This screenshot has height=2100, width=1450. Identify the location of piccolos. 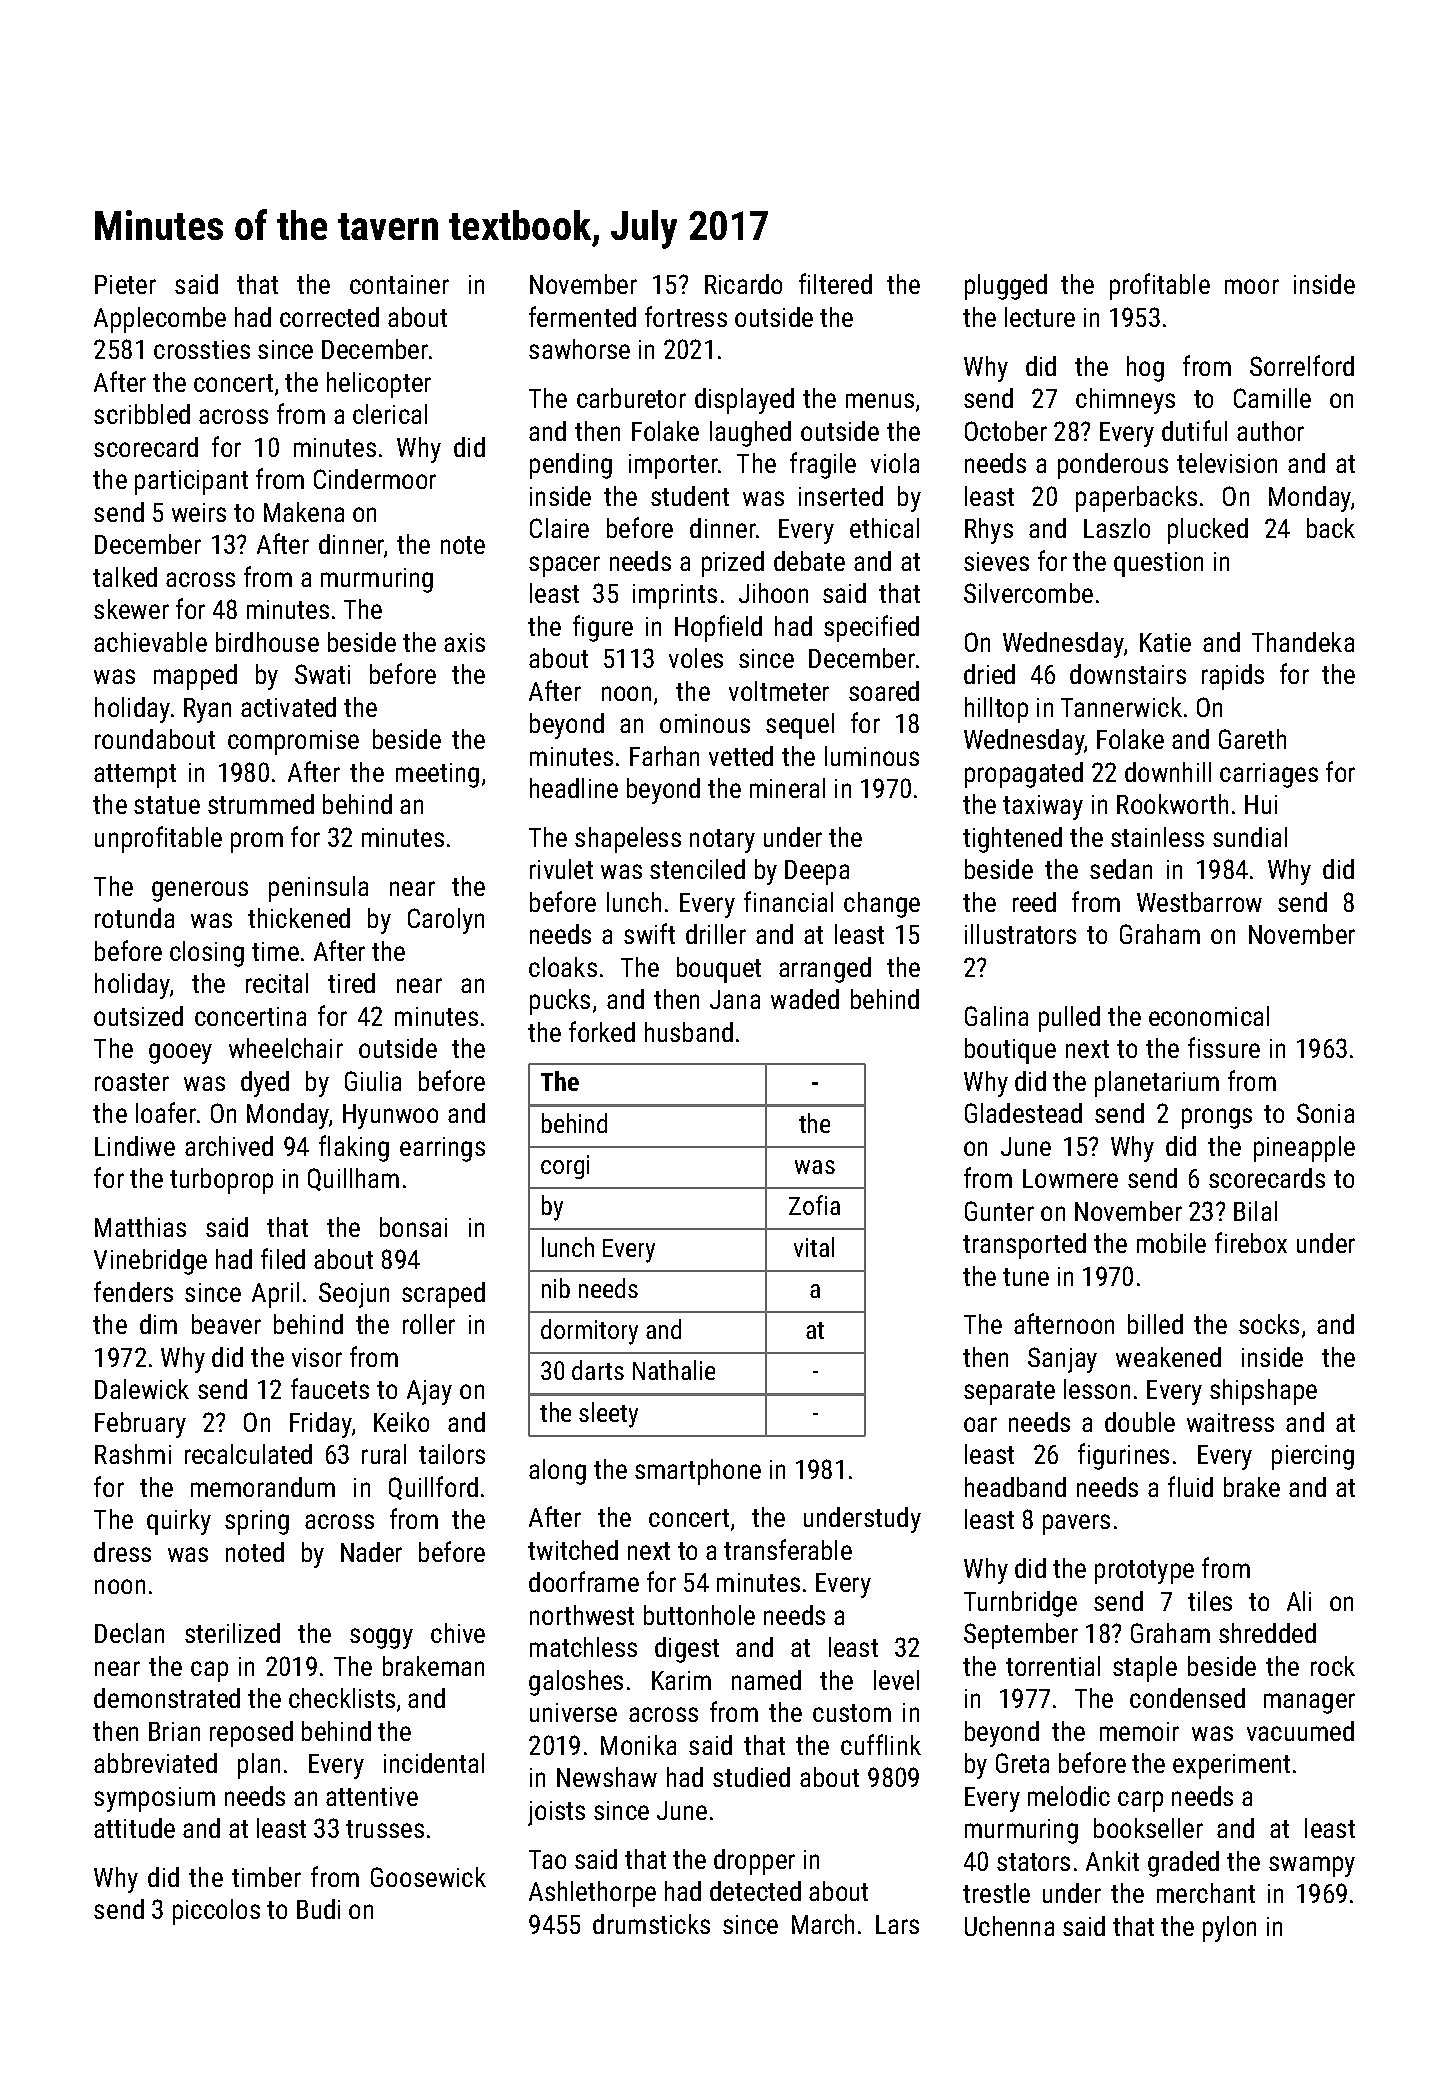
(216, 1912).
